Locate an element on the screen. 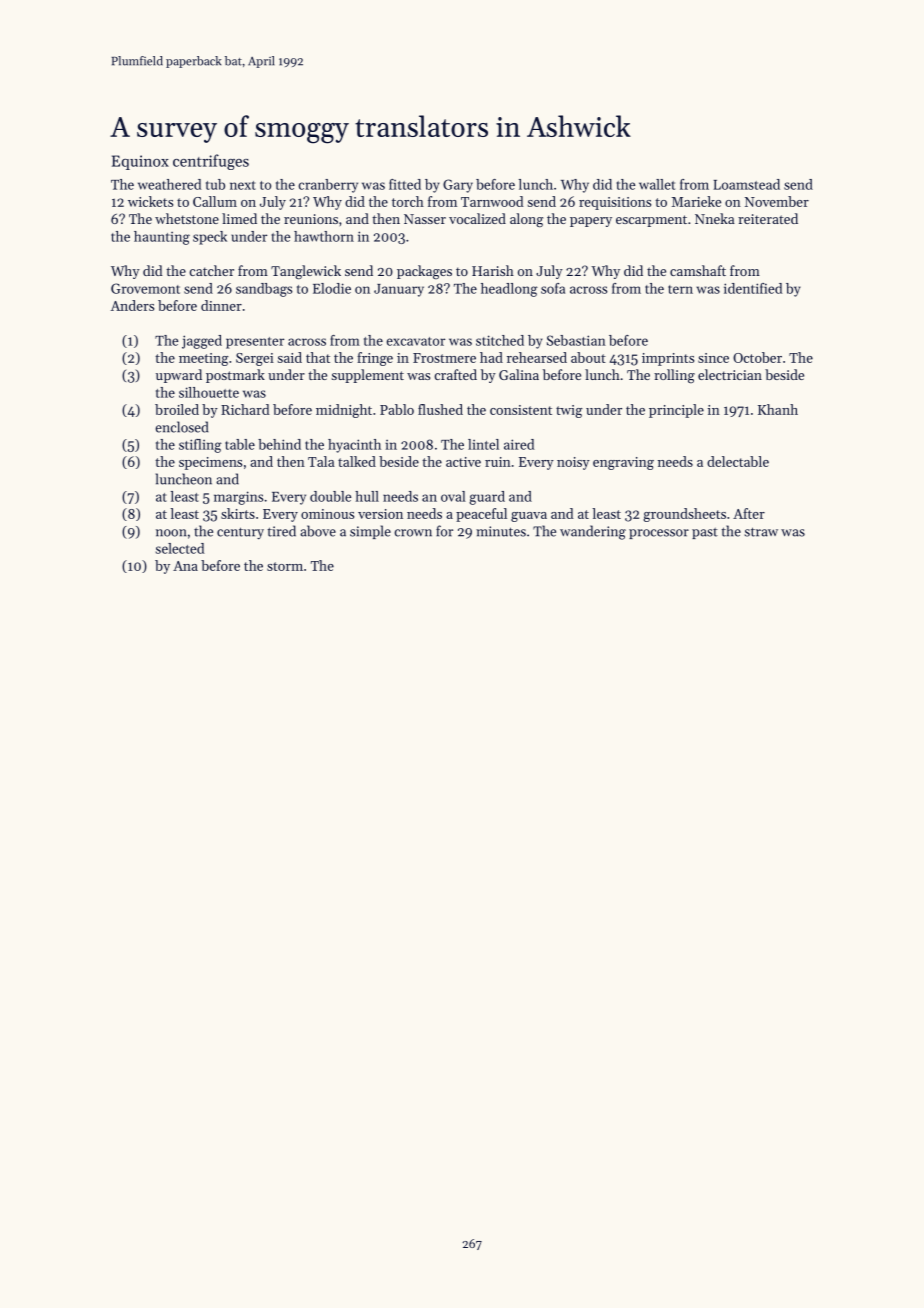 This screenshot has width=924, height=1308. centrifuges is located at coordinates (211, 162).
